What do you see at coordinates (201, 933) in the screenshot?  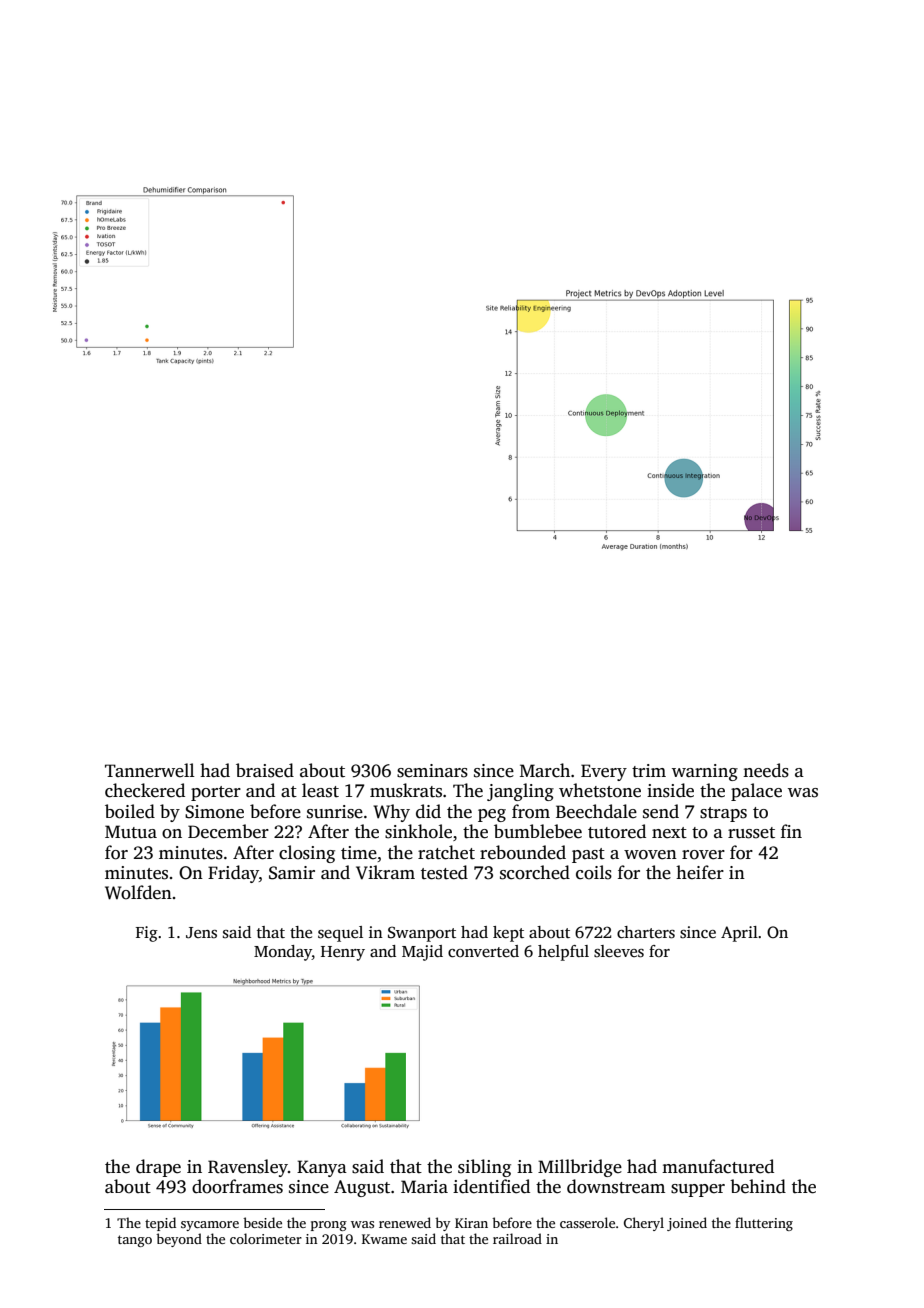 I see `Jens` at bounding box center [201, 933].
